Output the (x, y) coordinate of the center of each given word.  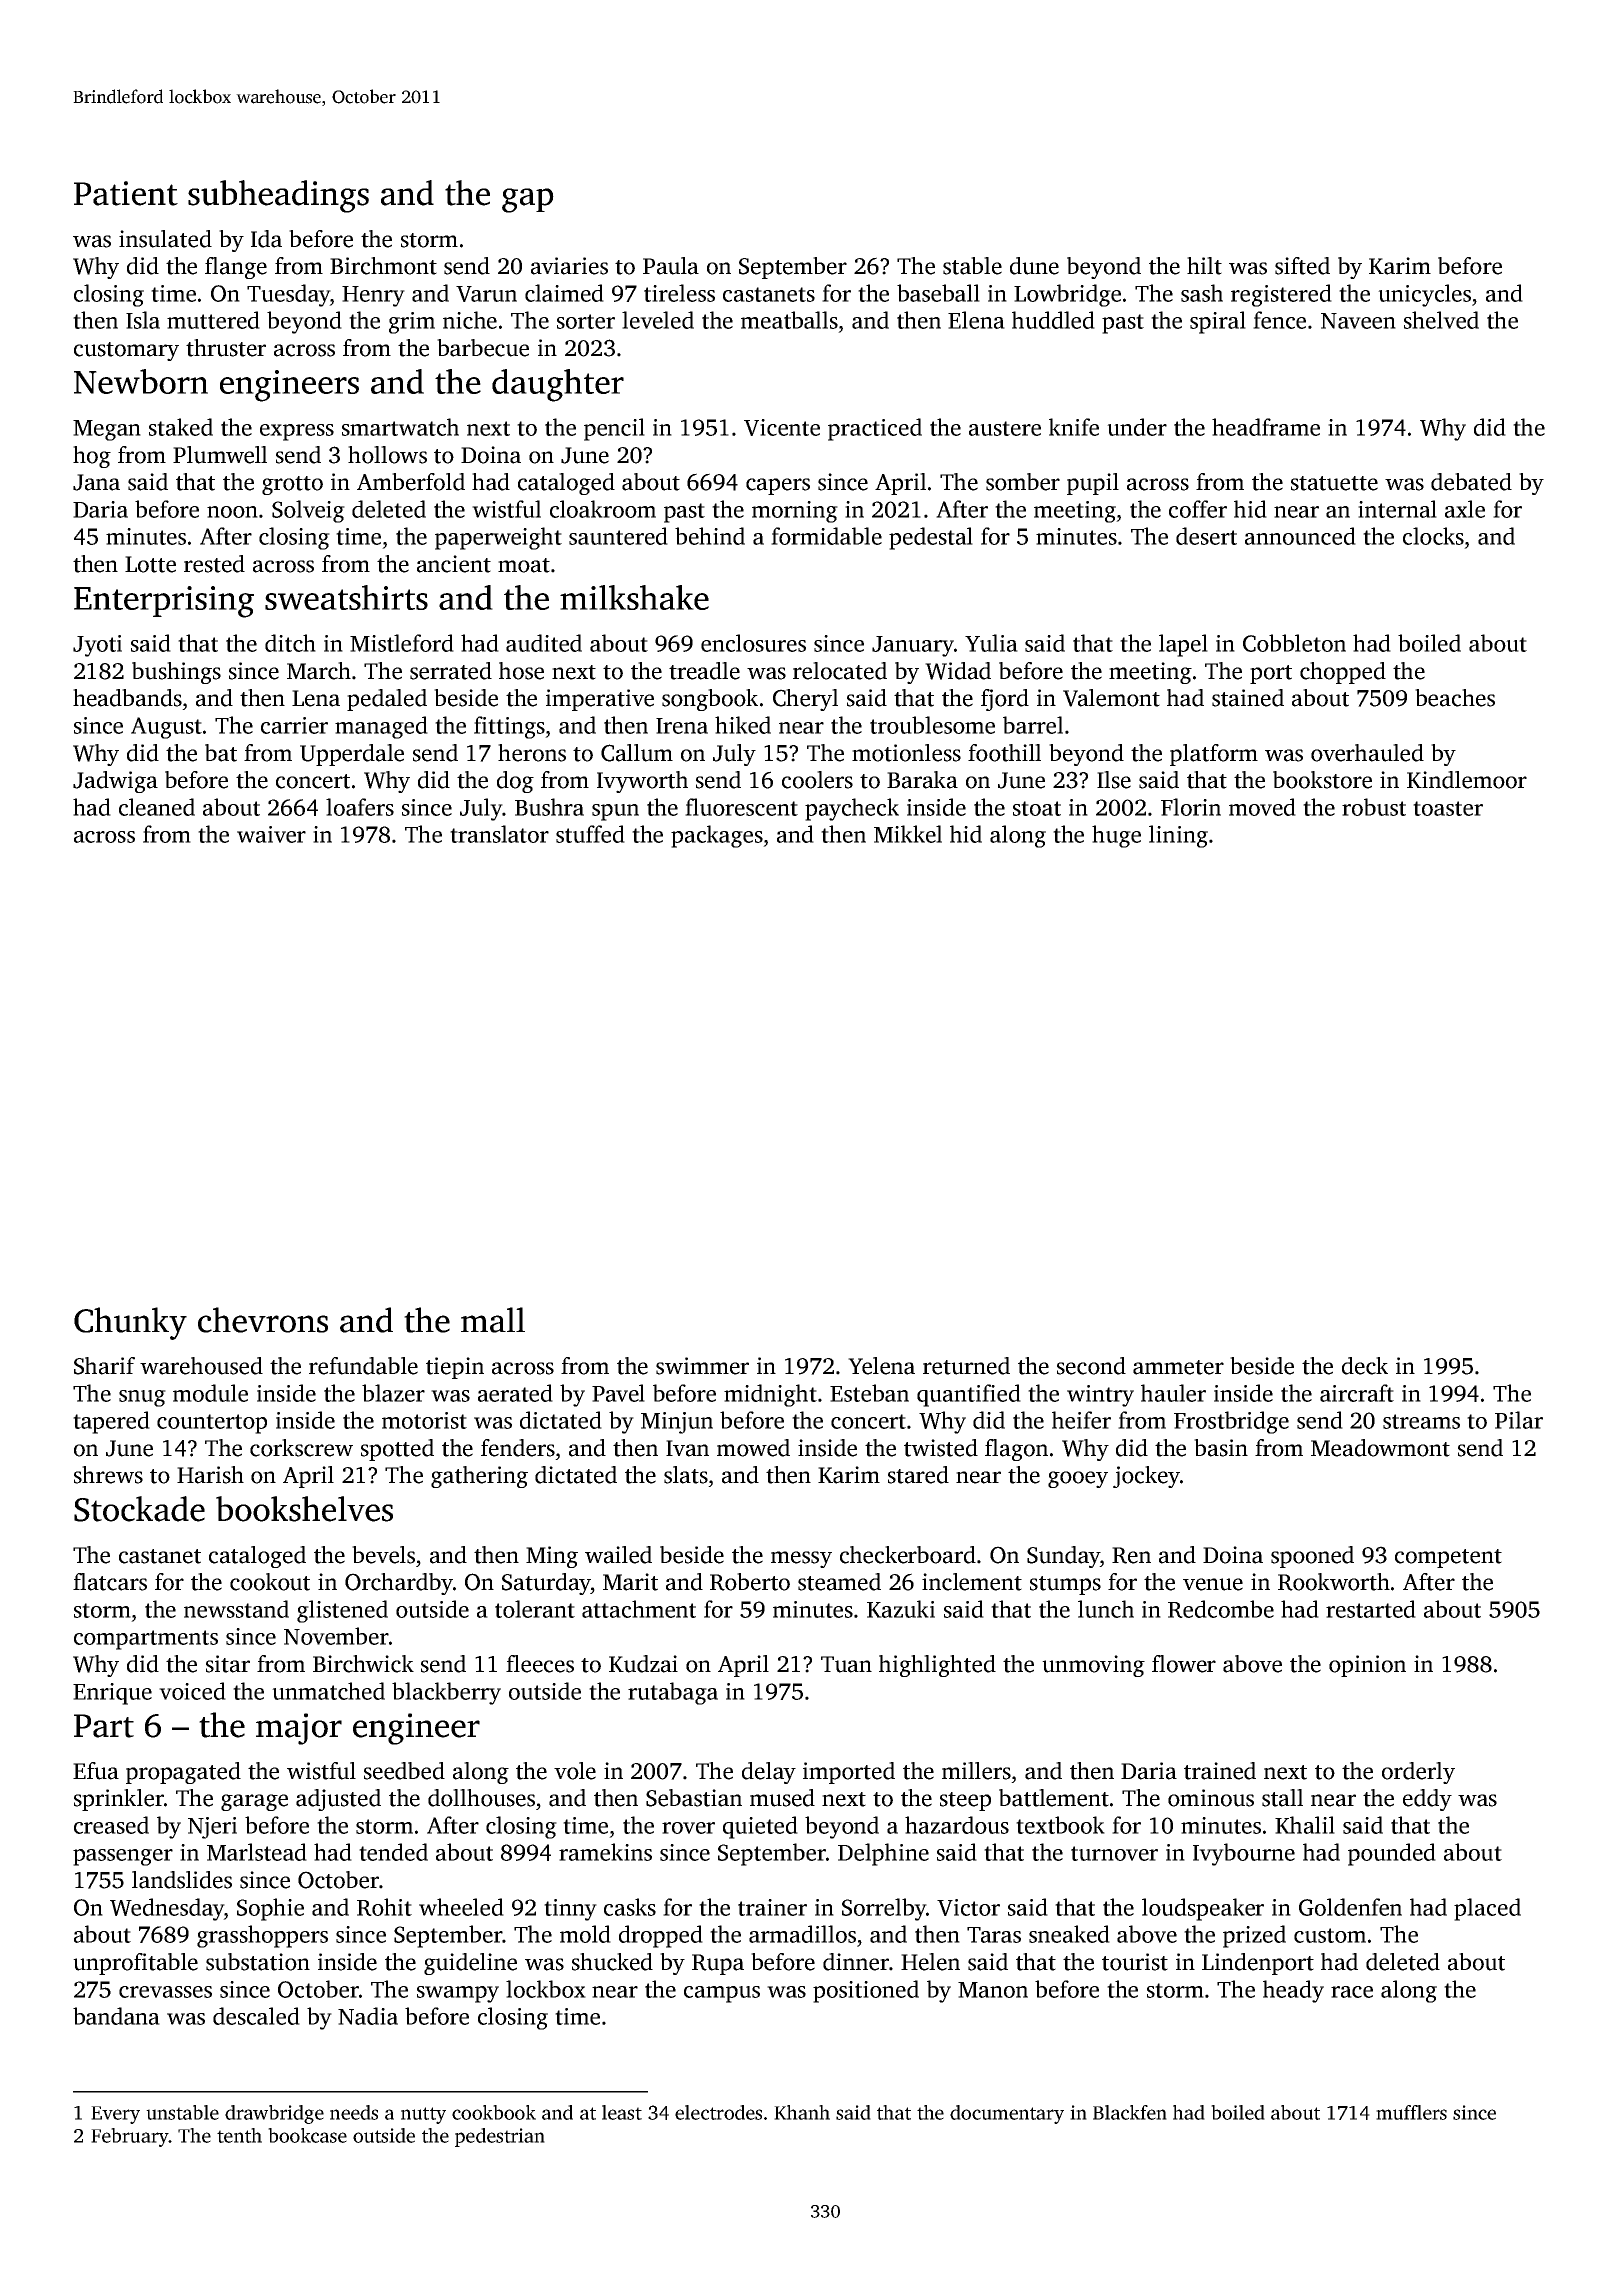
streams (1421, 1421)
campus (722, 1994)
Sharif (104, 1366)
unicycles (1424, 295)
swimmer (702, 1366)
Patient (126, 193)
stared (918, 1475)
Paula (671, 266)
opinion (1367, 1666)
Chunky (130, 1323)
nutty (423, 2115)
